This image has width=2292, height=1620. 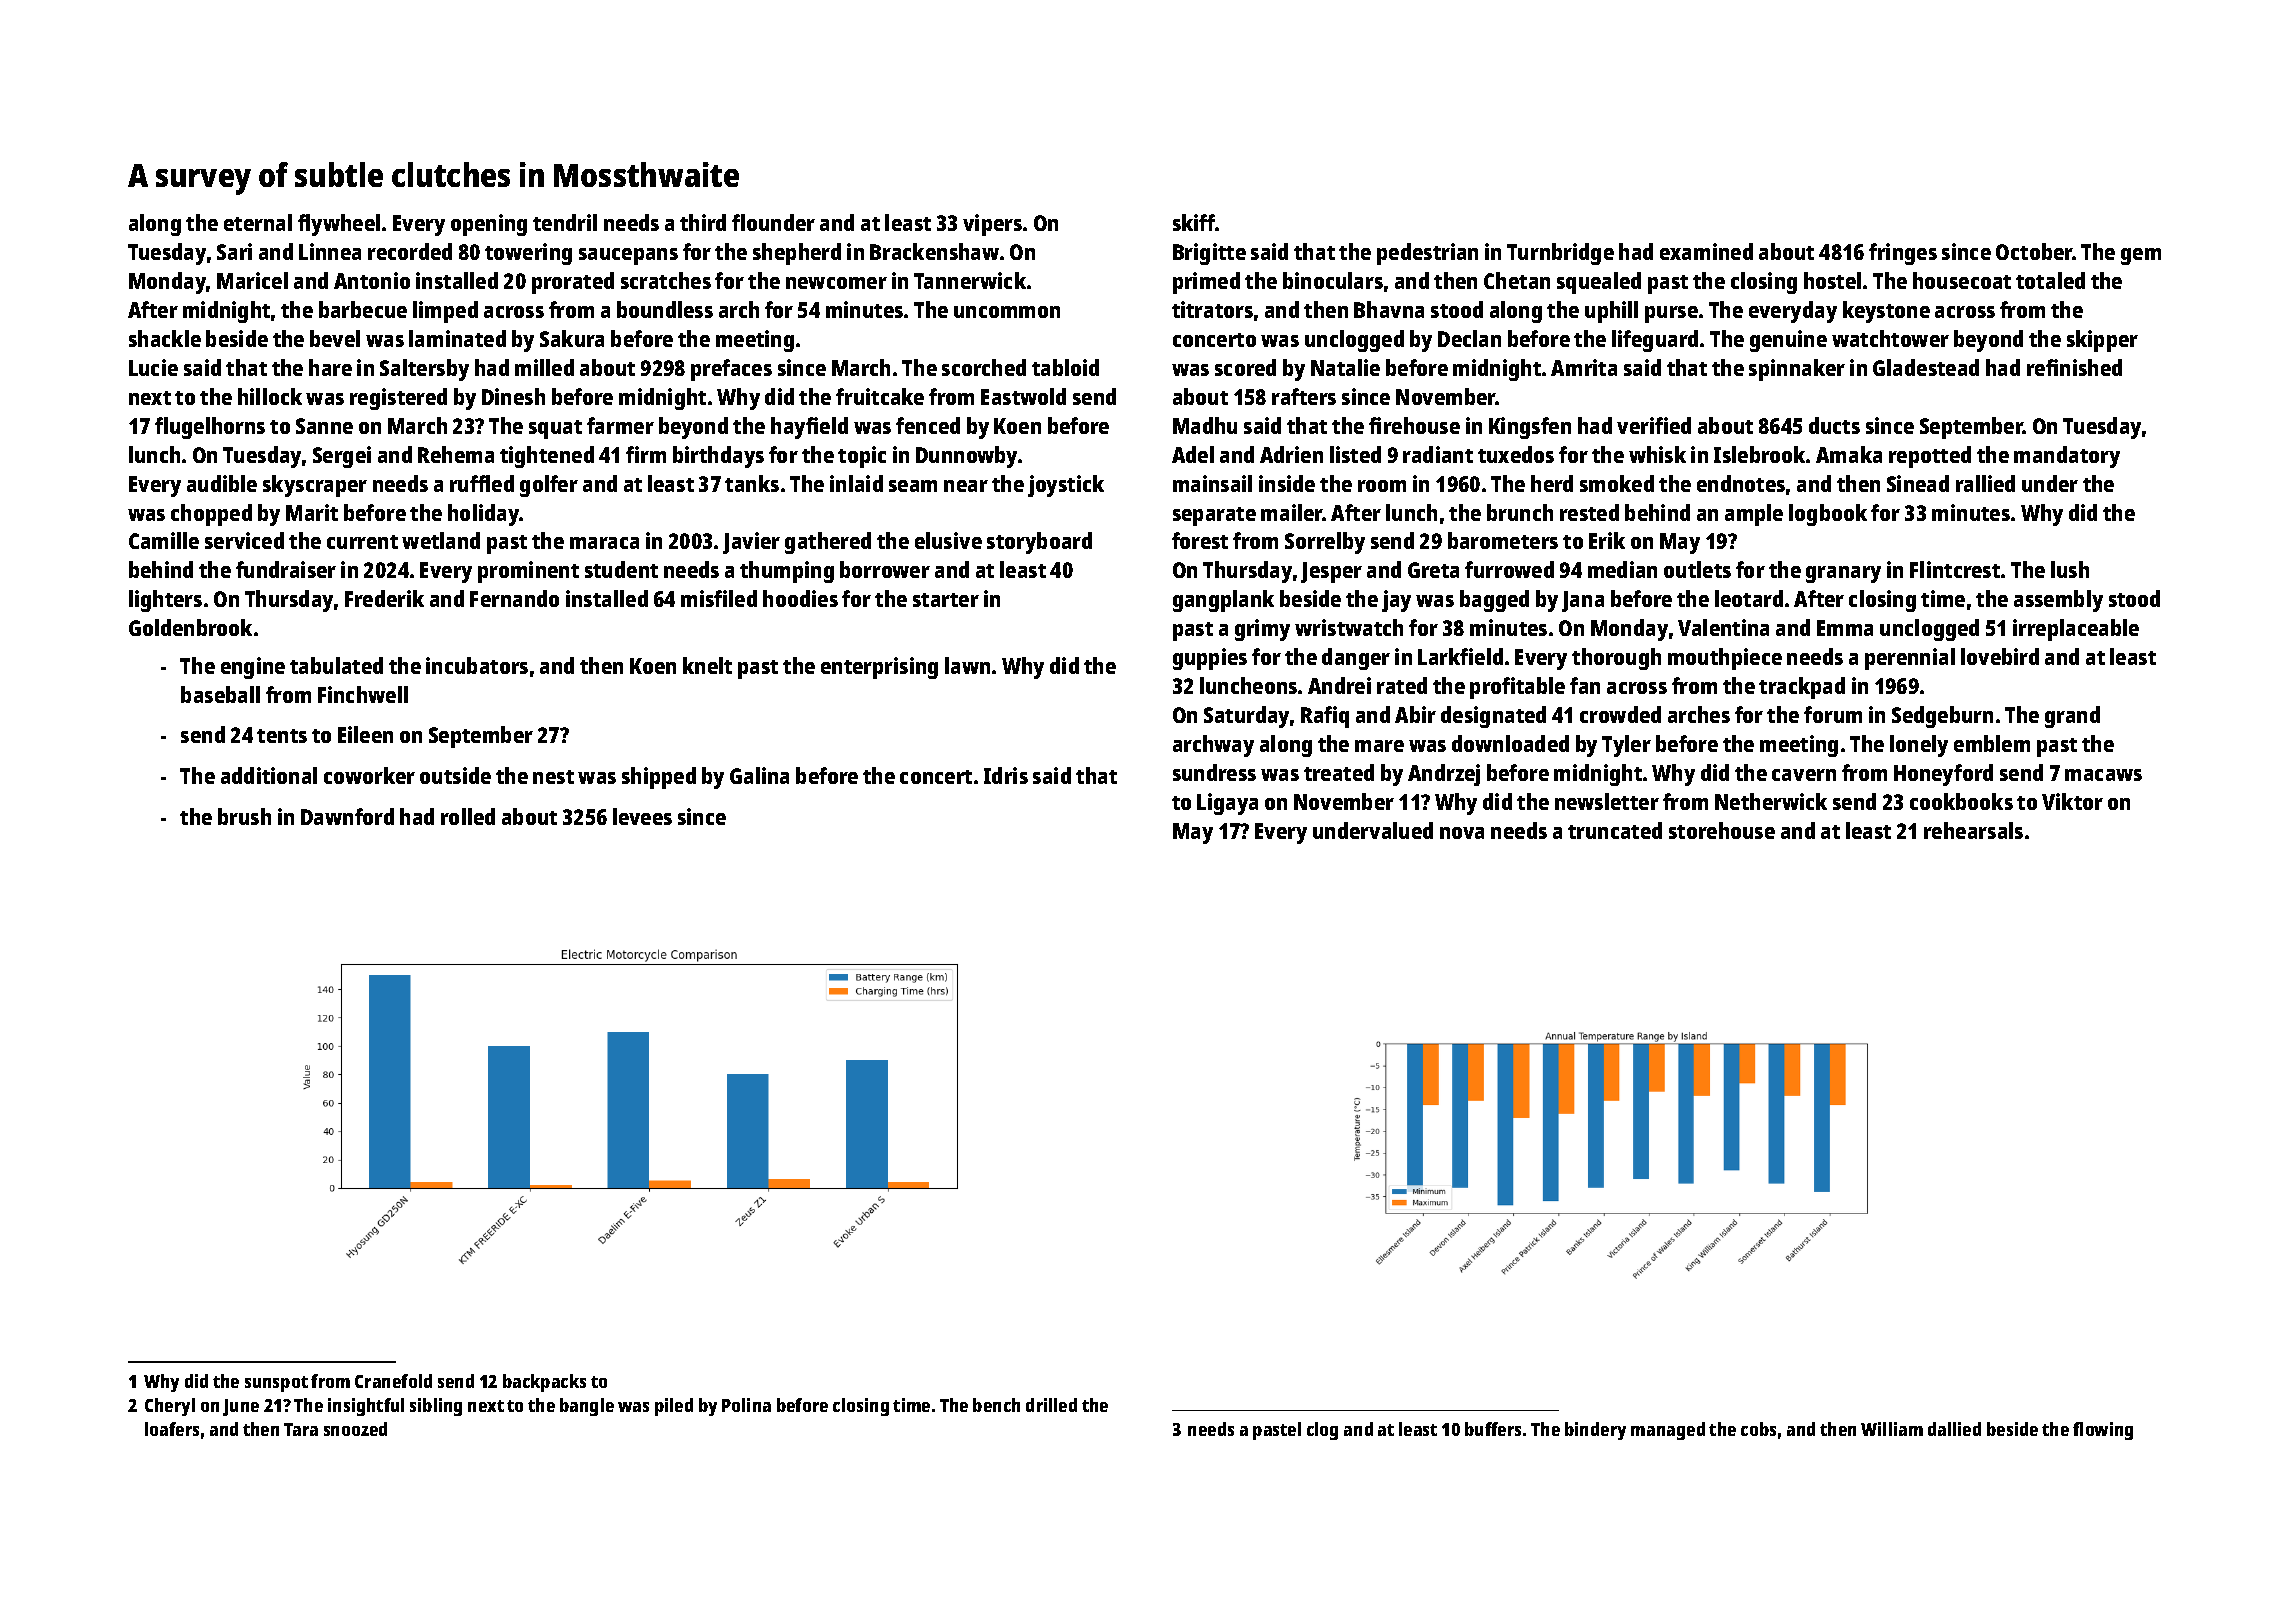 I want to click on snoozed, so click(x=355, y=1429).
